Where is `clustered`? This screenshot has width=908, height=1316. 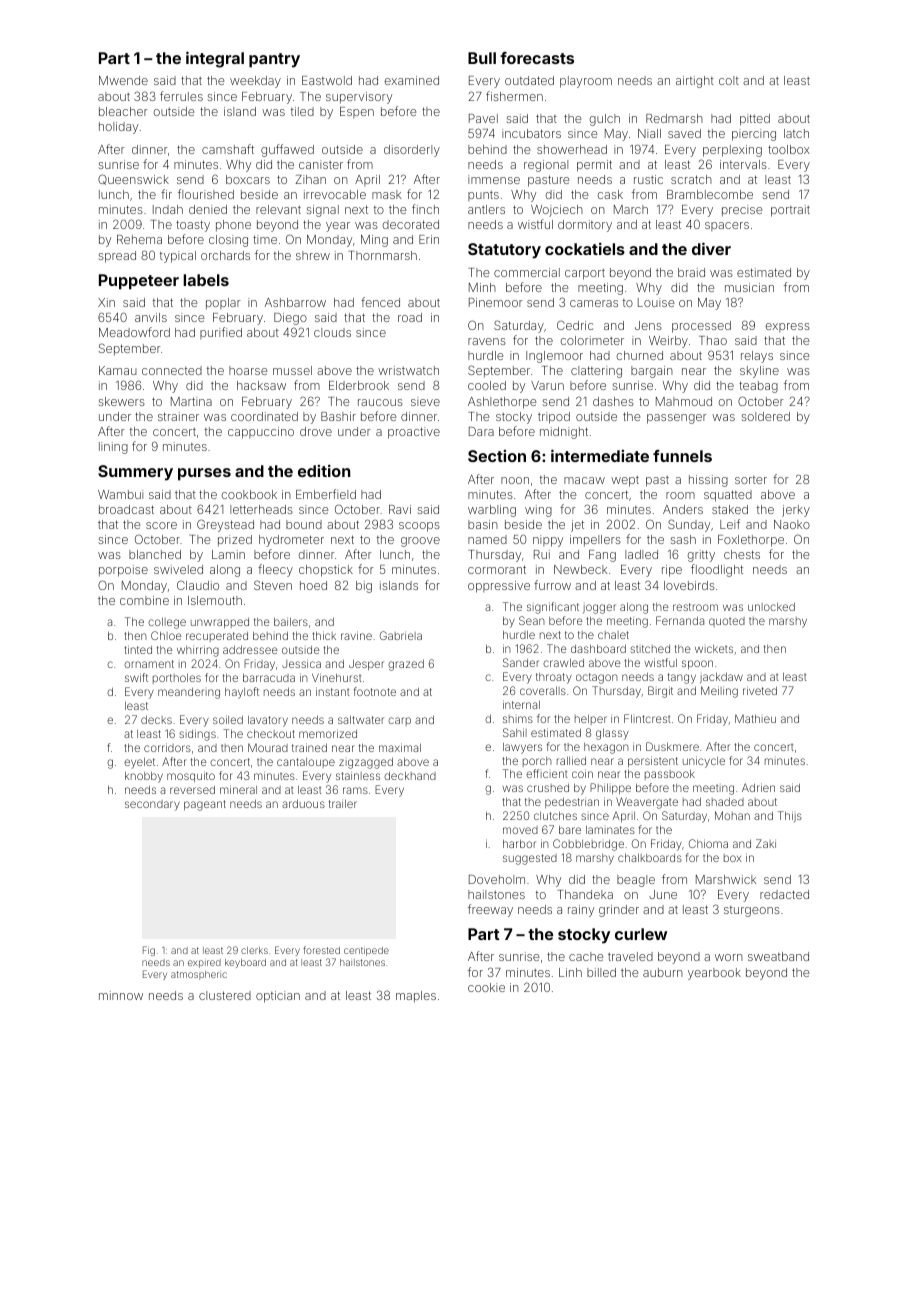 clustered is located at coordinates (225, 995).
